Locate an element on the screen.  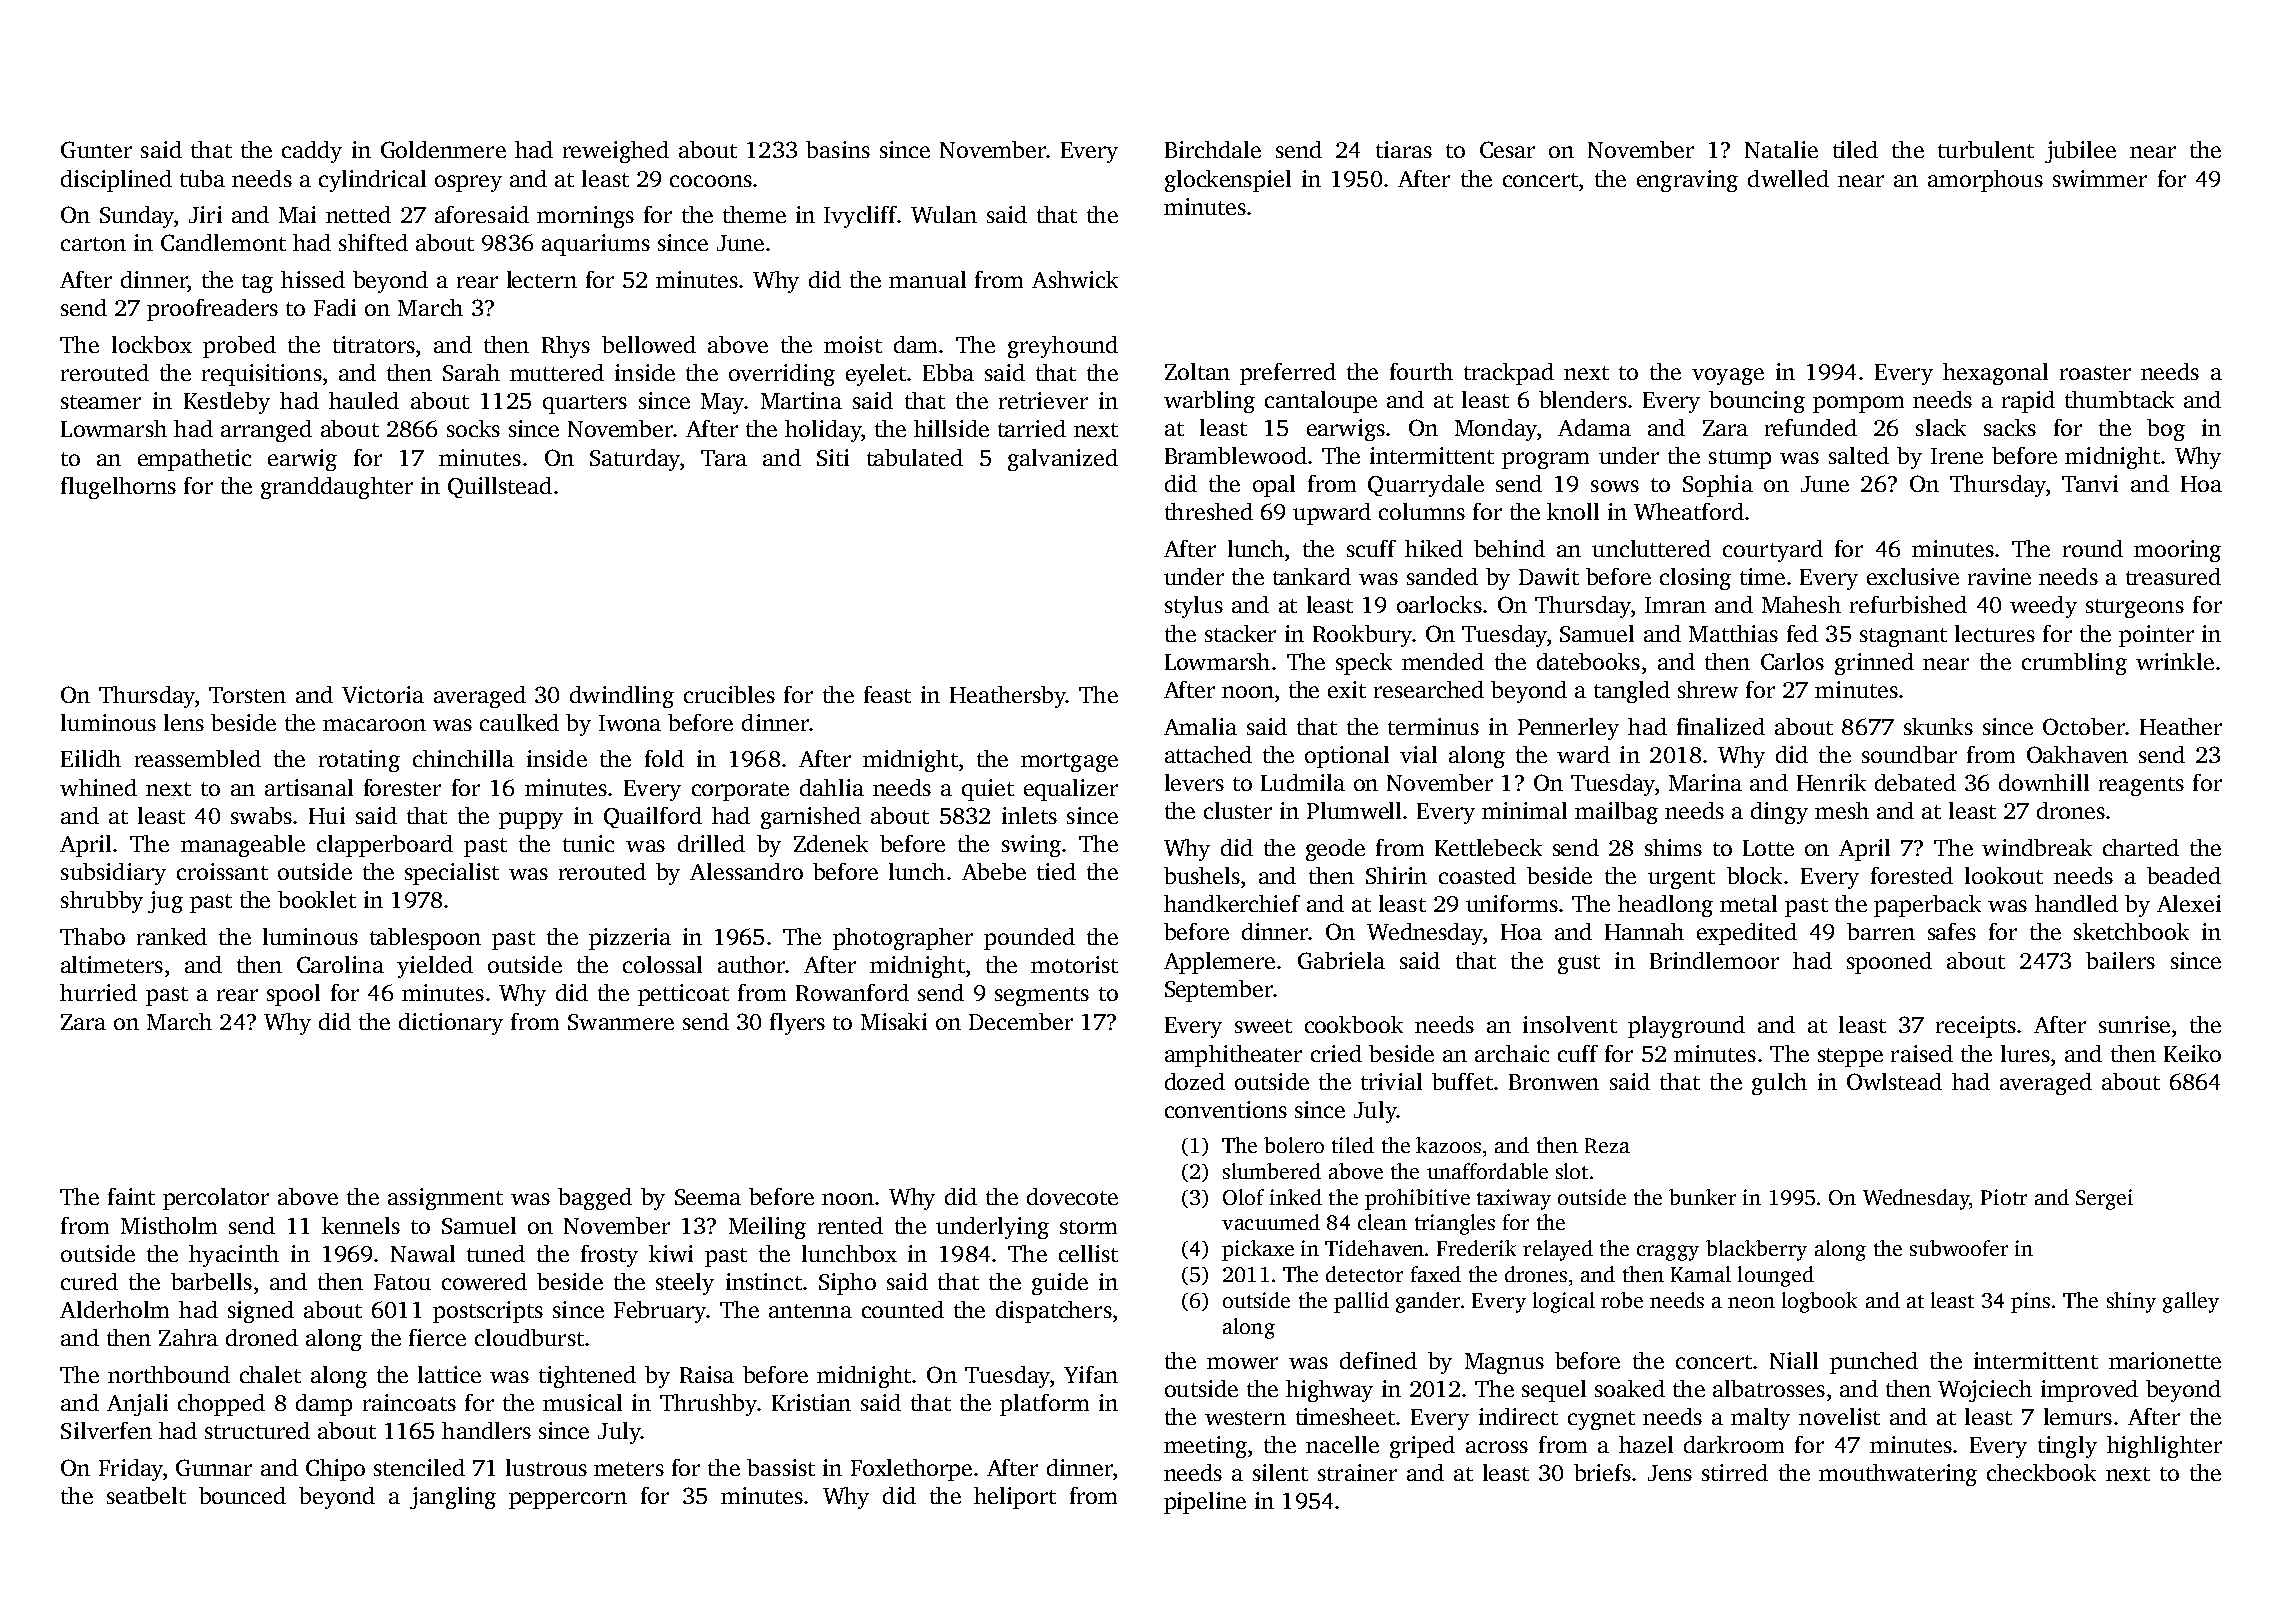
roaster is located at coordinates (2095, 373).
